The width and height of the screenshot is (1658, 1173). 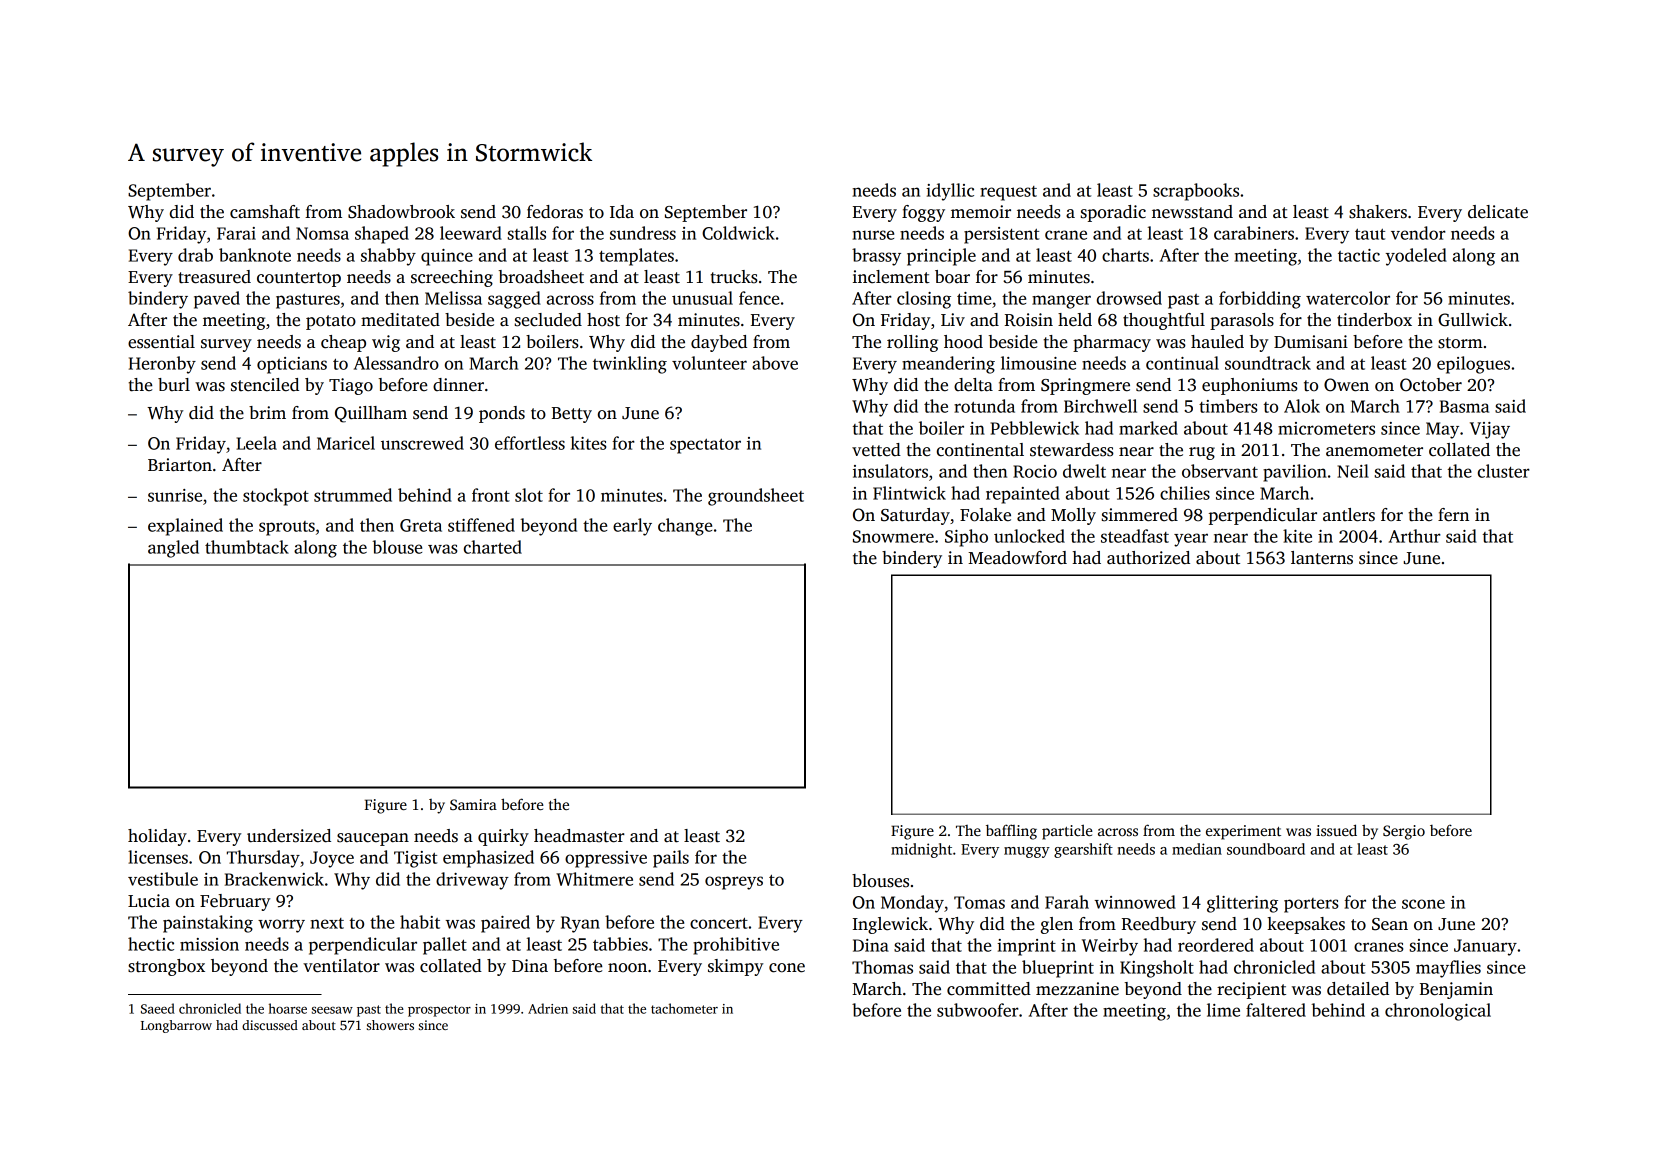 What do you see at coordinates (1498, 212) in the screenshot?
I see `delicate` at bounding box center [1498, 212].
